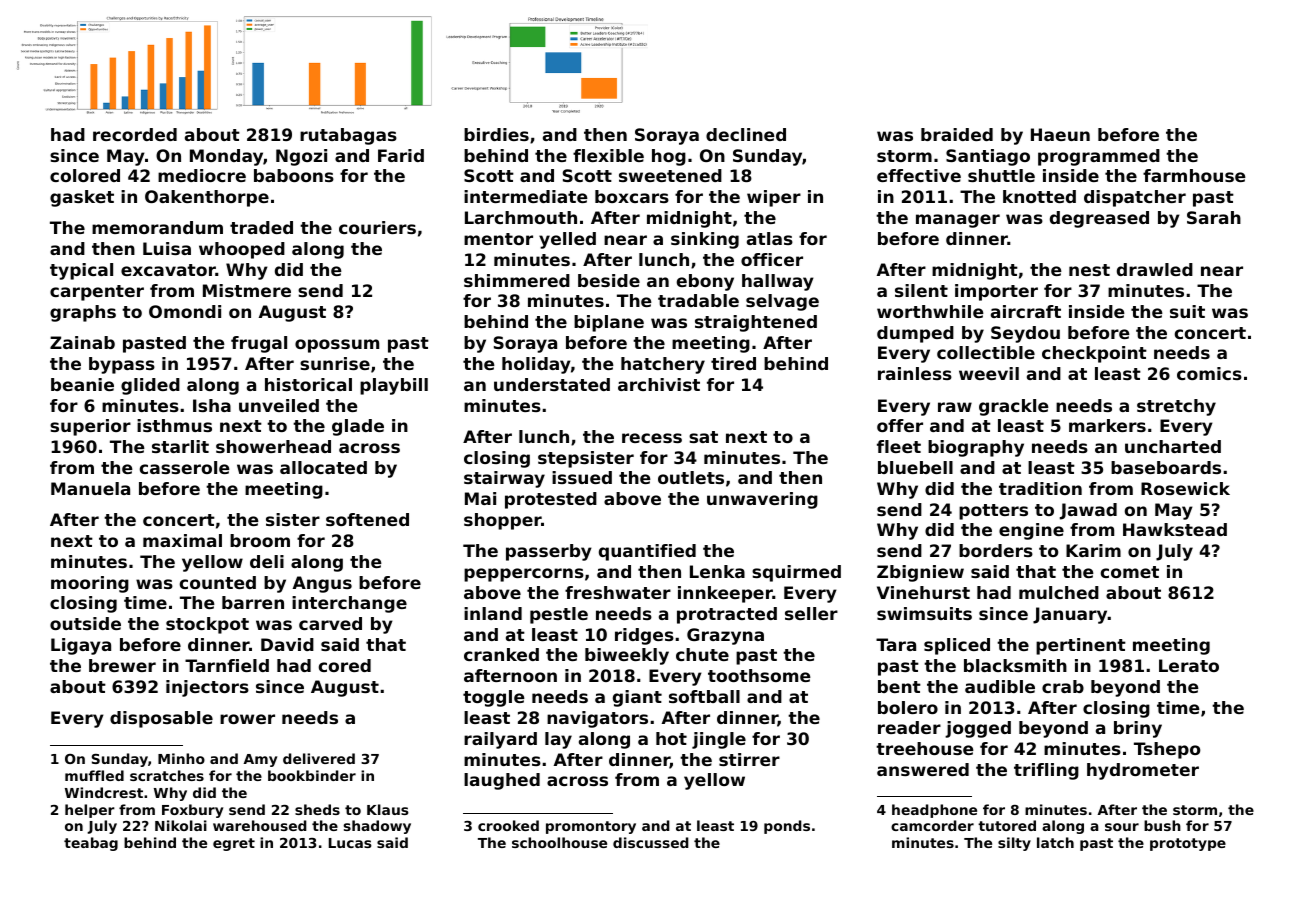 Image resolution: width=1308 pixels, height=924 pixels. Describe the element at coordinates (1093, 550) in the screenshot. I see `Karim` at that location.
